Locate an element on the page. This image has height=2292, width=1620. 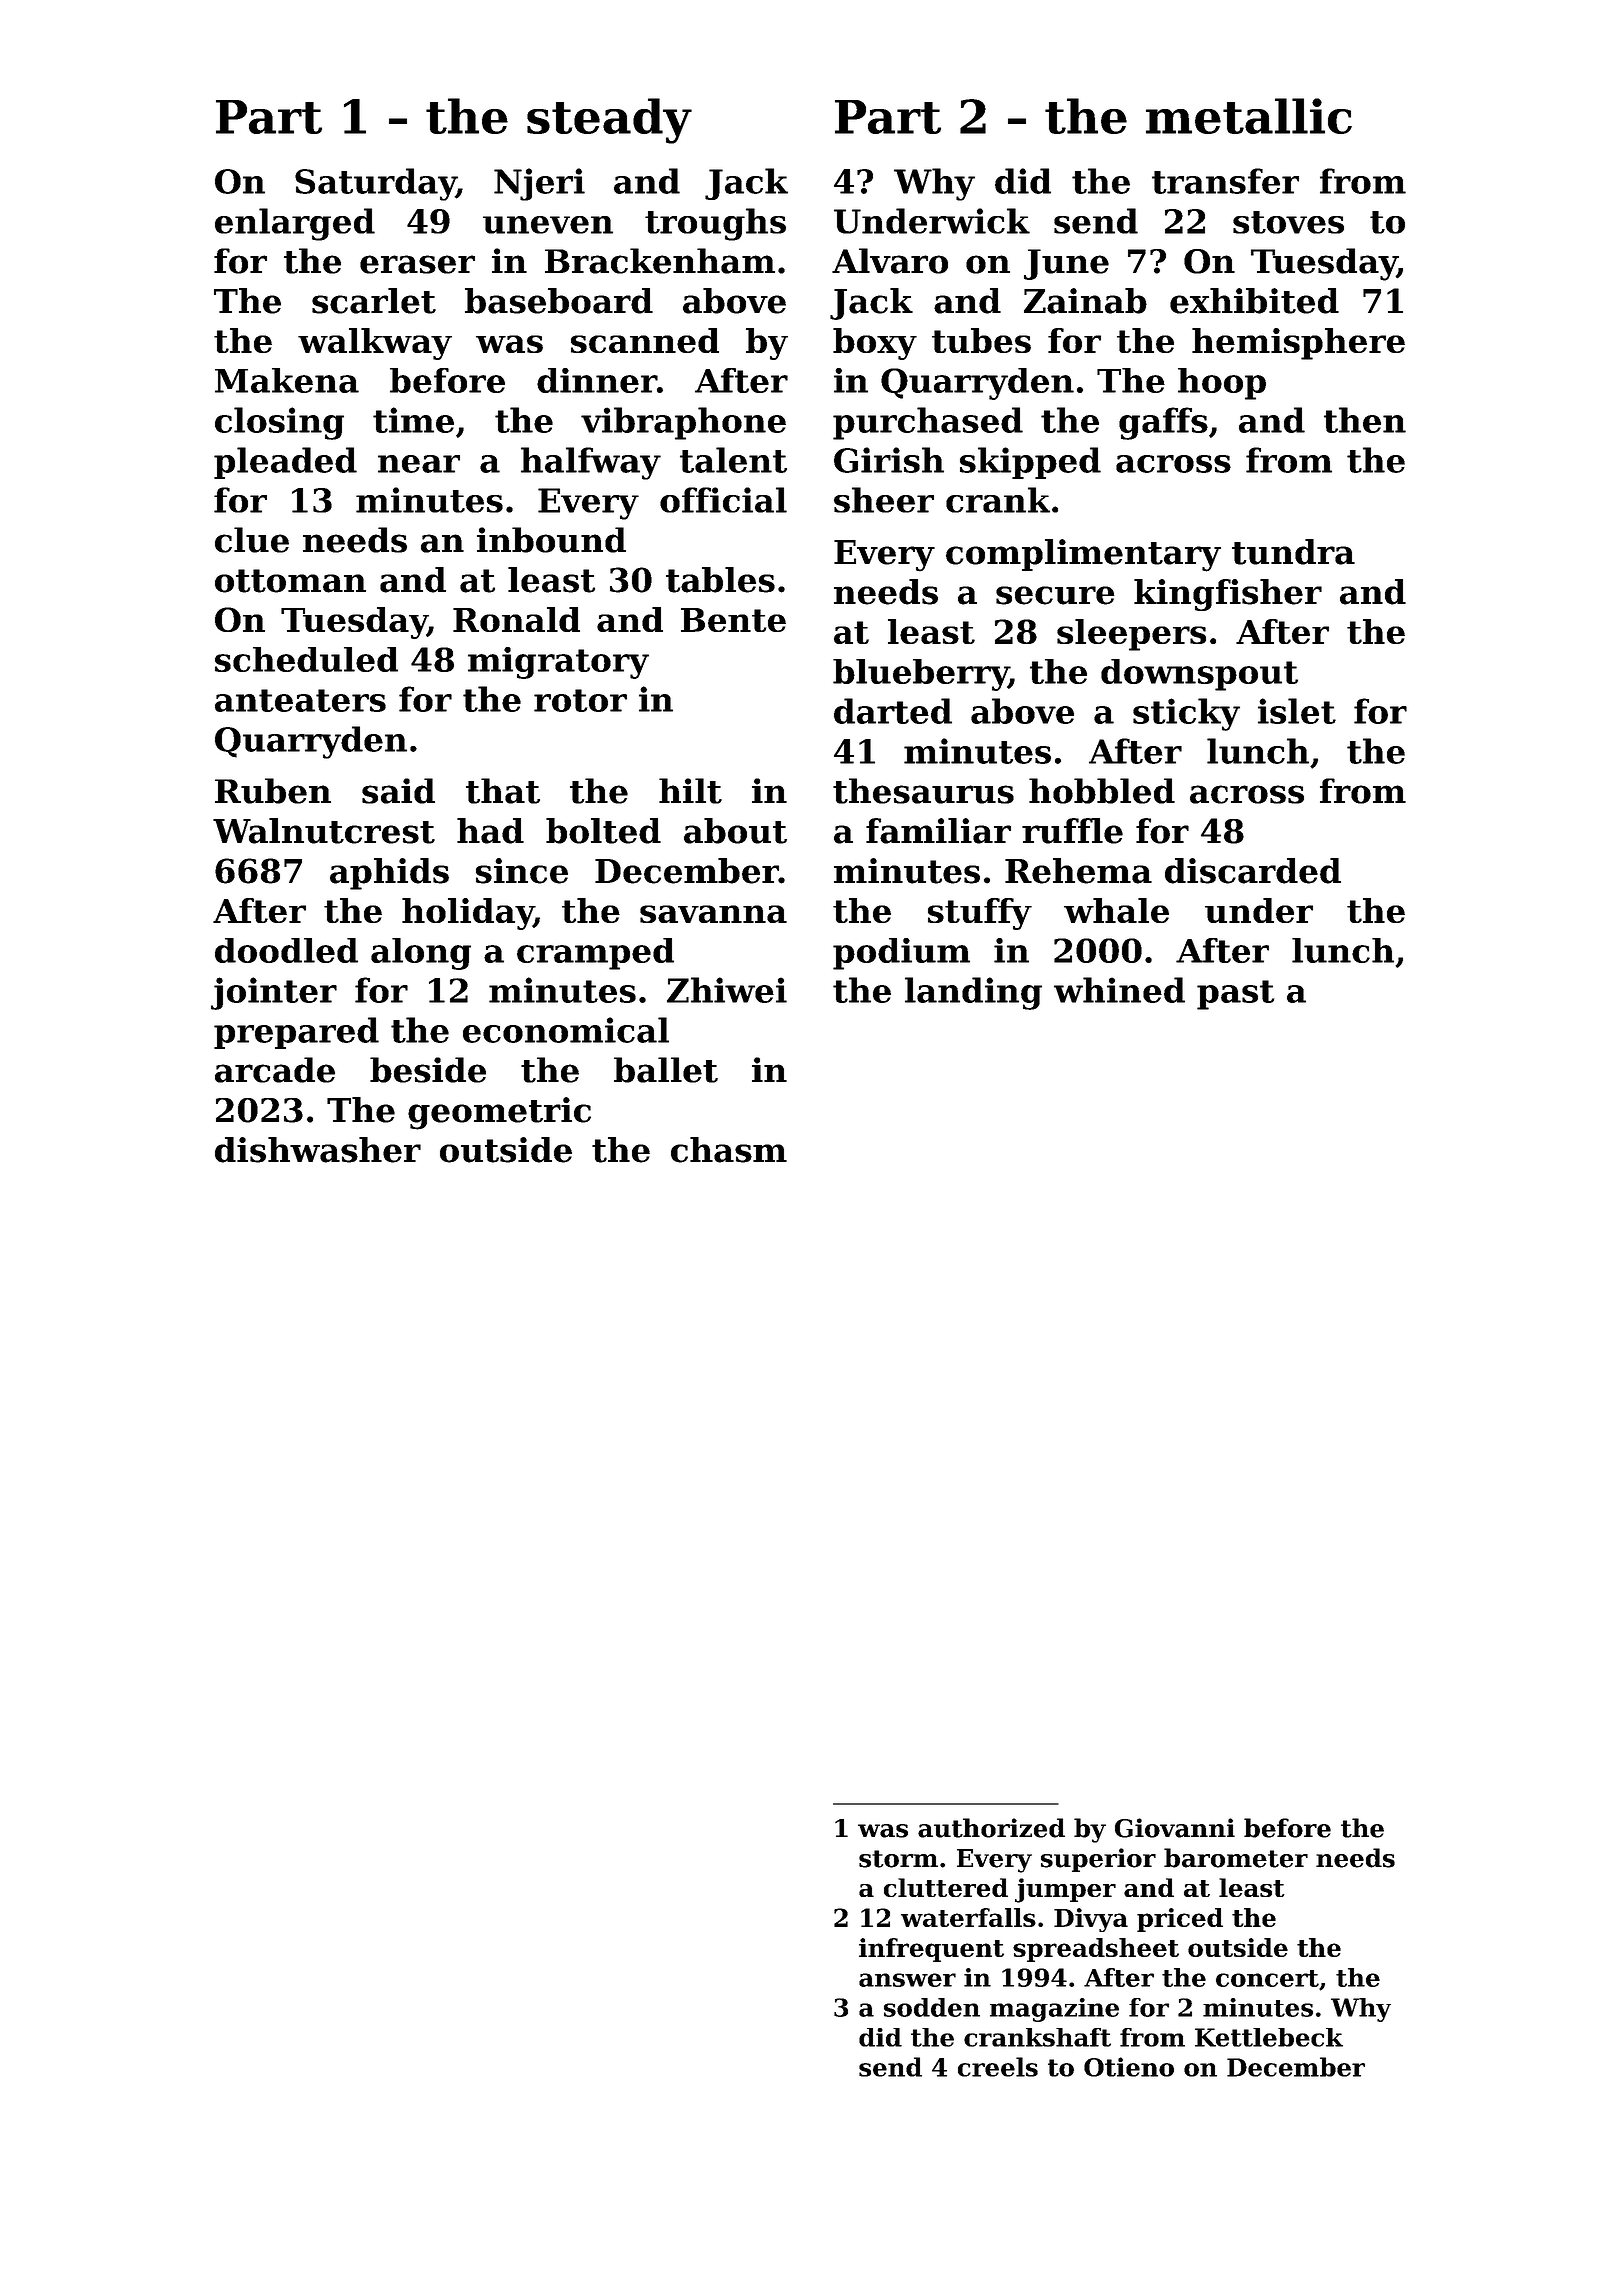
jointer is located at coordinates (274, 993).
